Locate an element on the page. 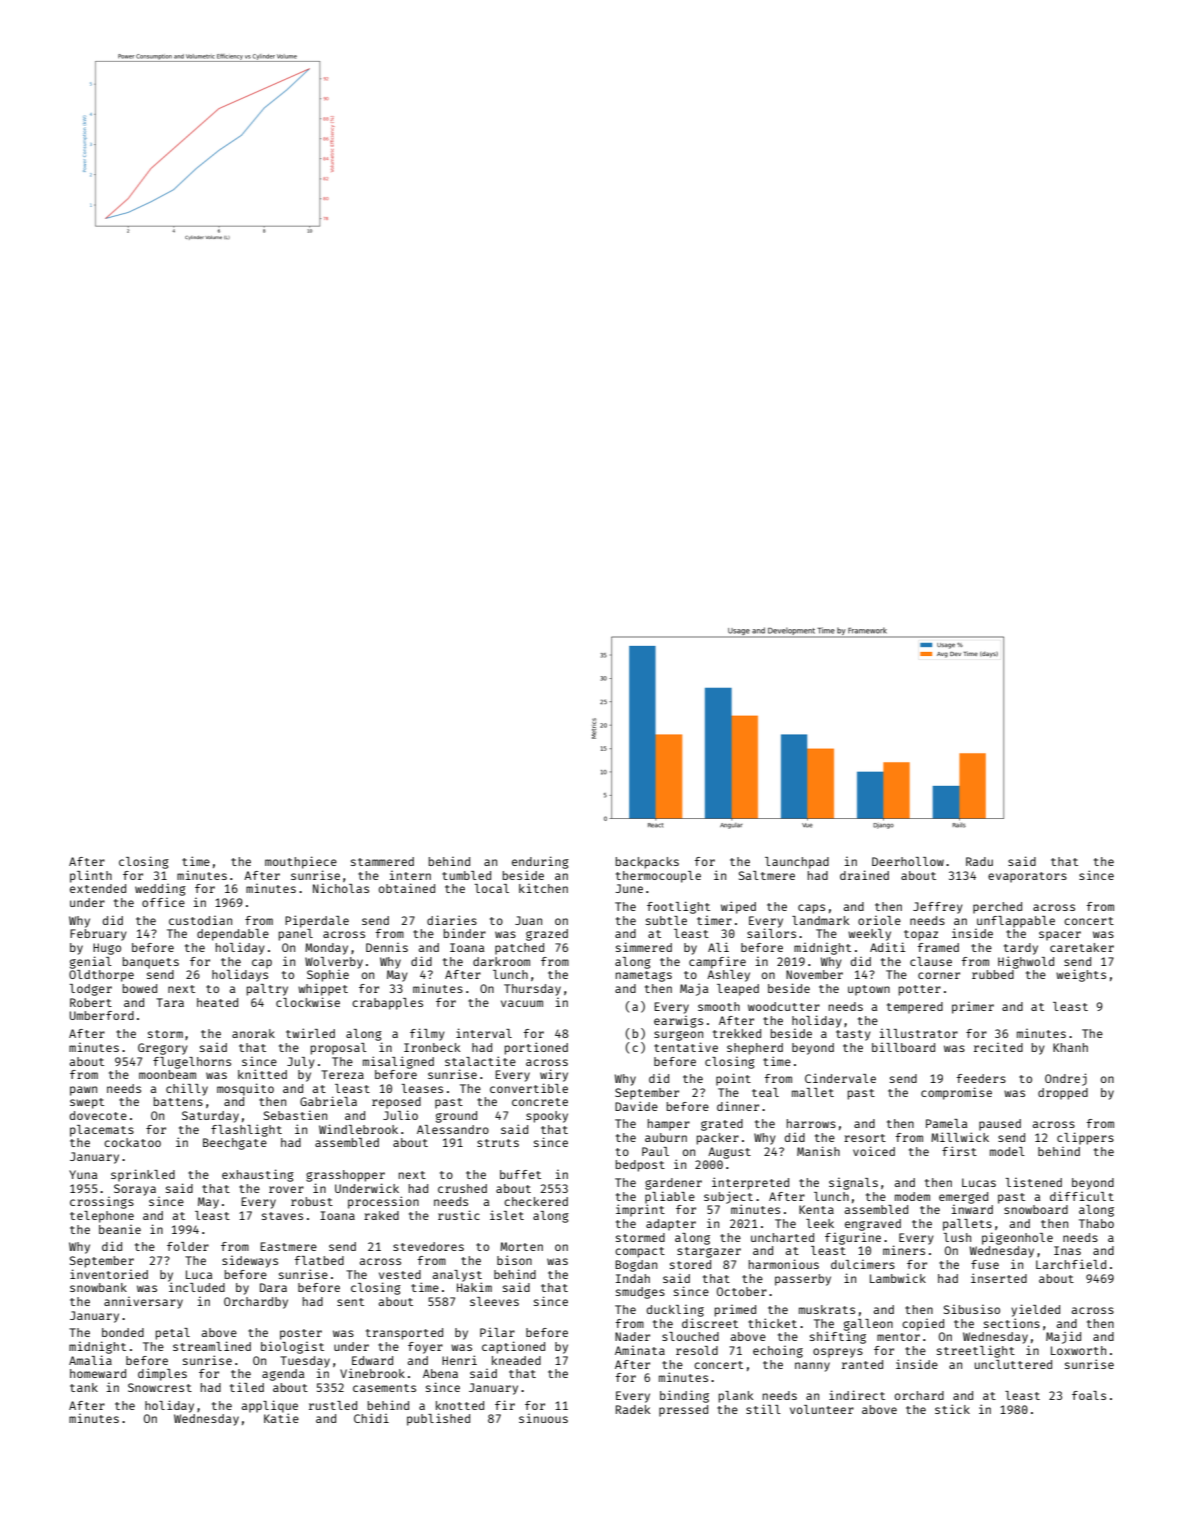 This page has width=1184, height=1532. anorak is located at coordinates (253, 1033).
